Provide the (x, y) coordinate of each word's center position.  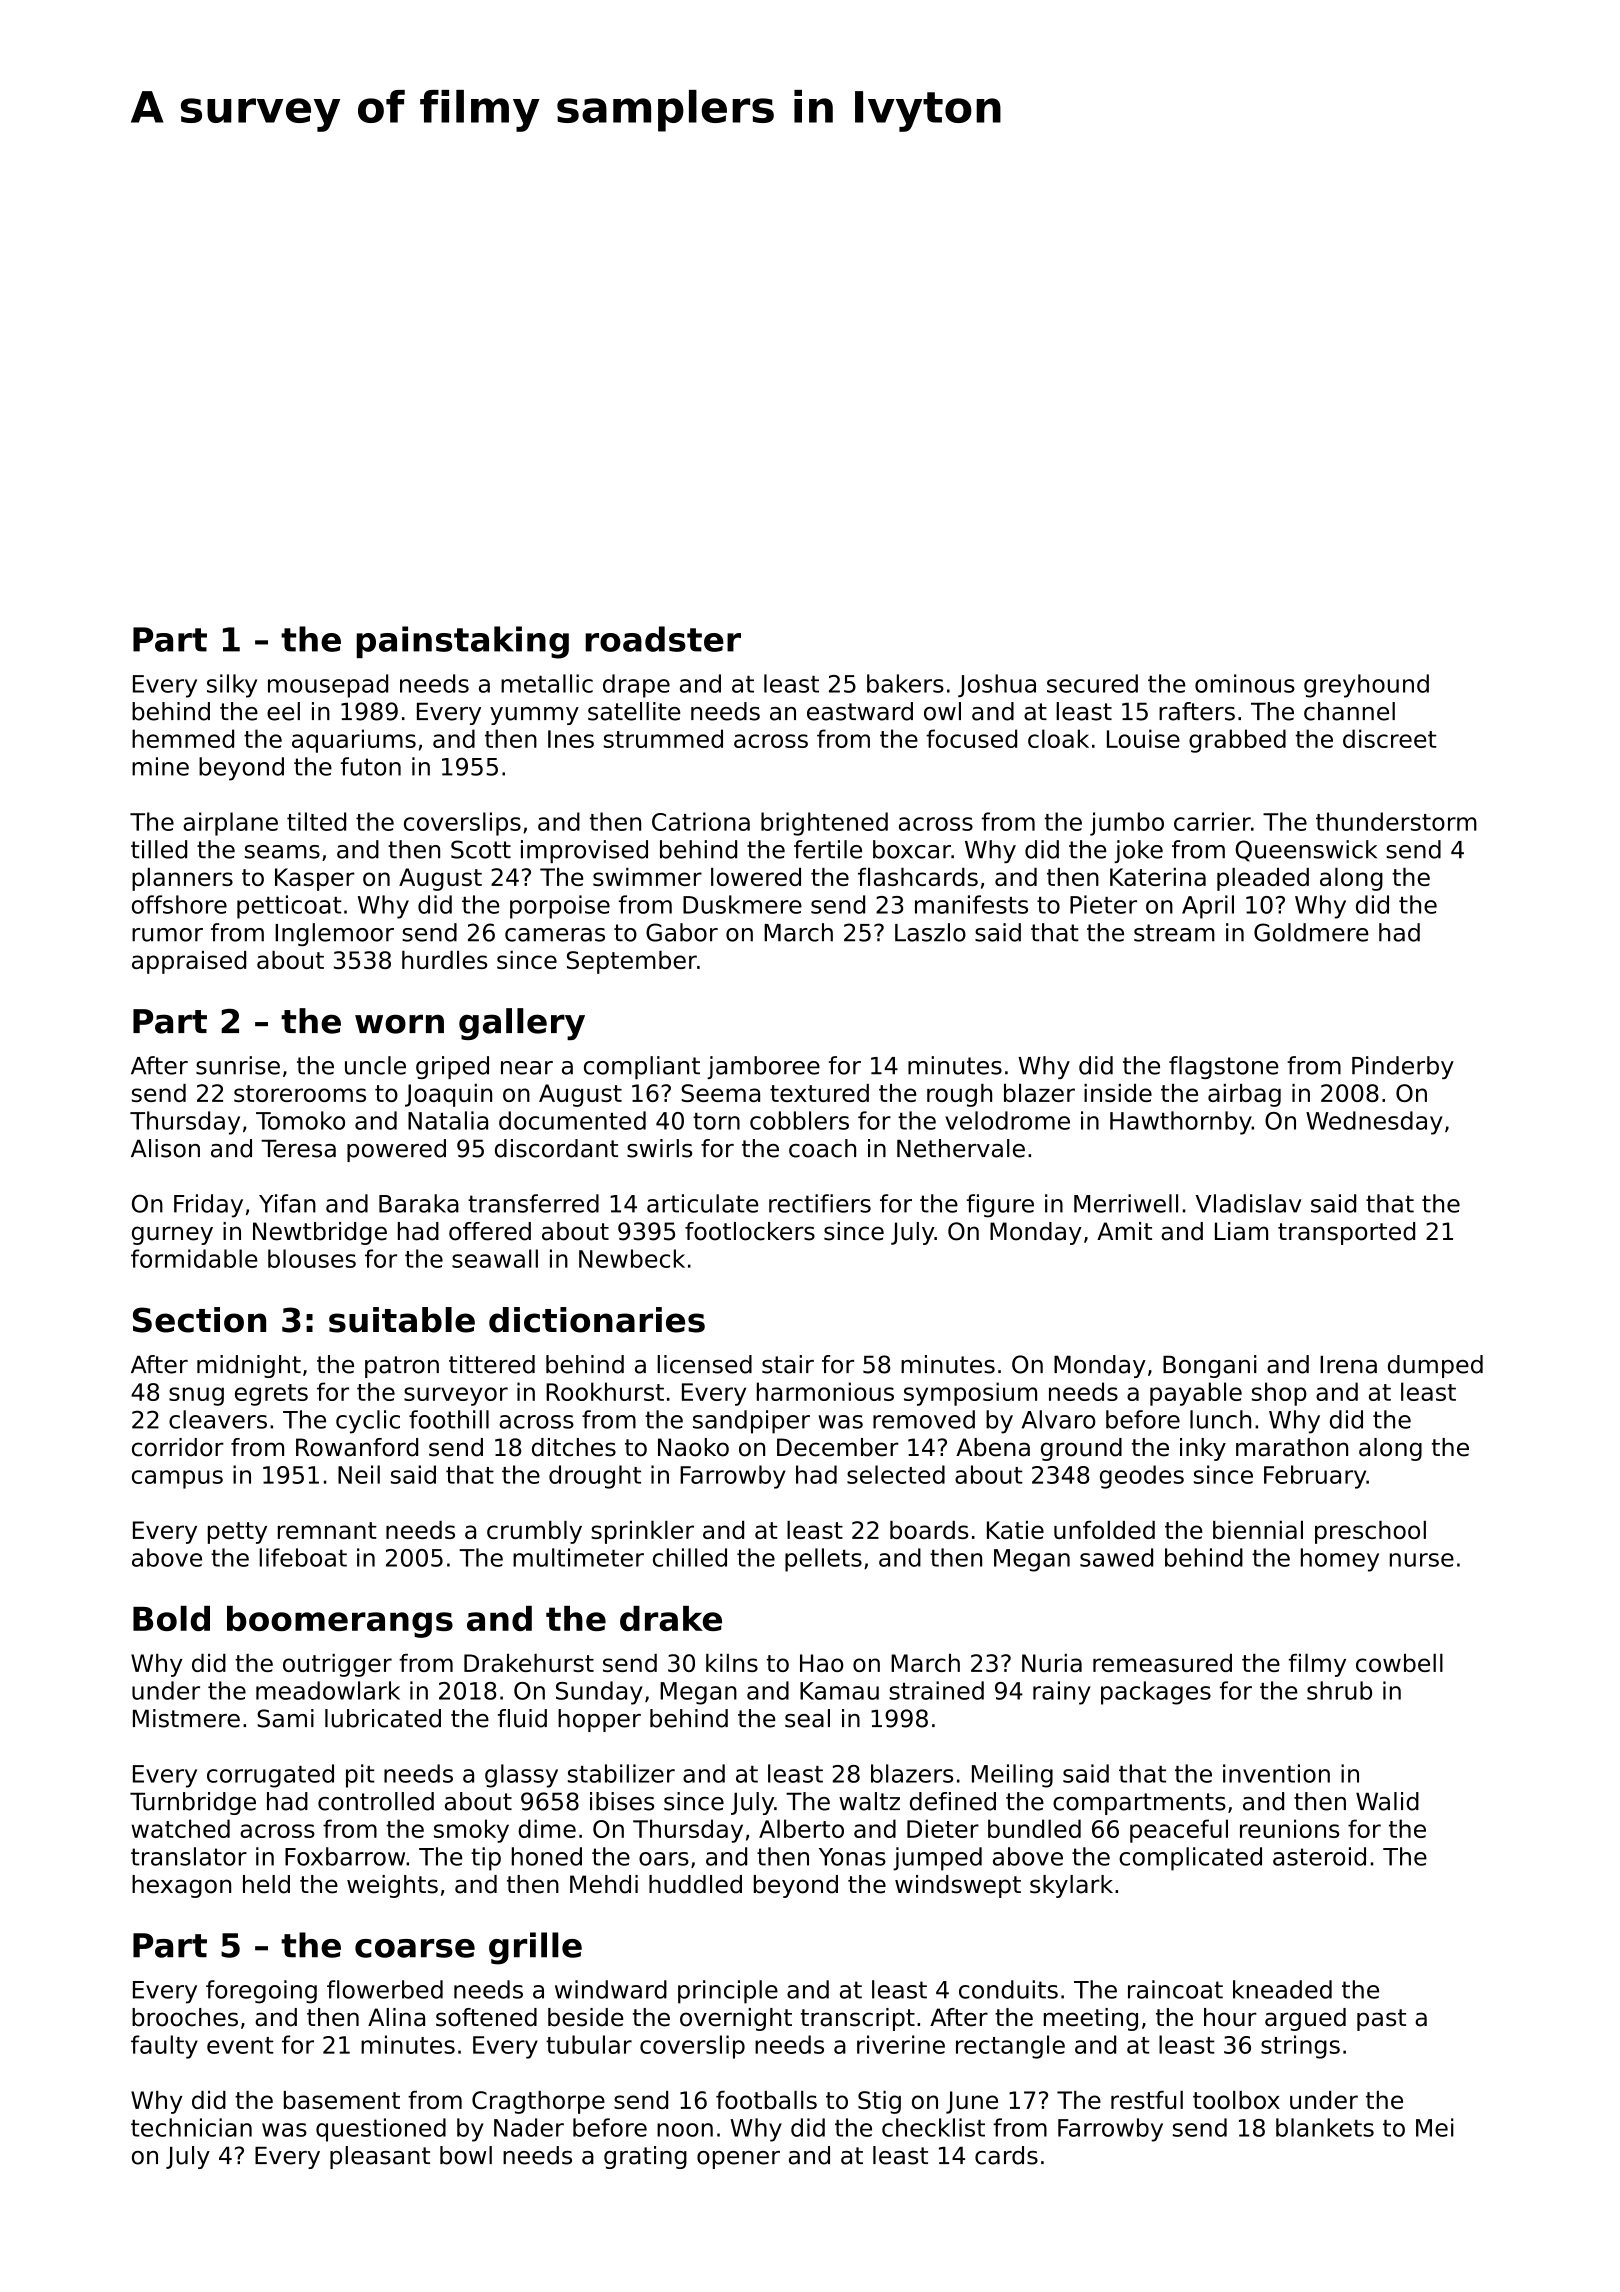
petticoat (289, 907)
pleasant (380, 2157)
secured (1092, 683)
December (838, 1447)
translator (189, 1856)
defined (953, 1801)
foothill (449, 1419)
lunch (1220, 1419)
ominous (1245, 683)
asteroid (1319, 1856)
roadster (663, 639)
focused (971, 738)
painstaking (463, 642)
